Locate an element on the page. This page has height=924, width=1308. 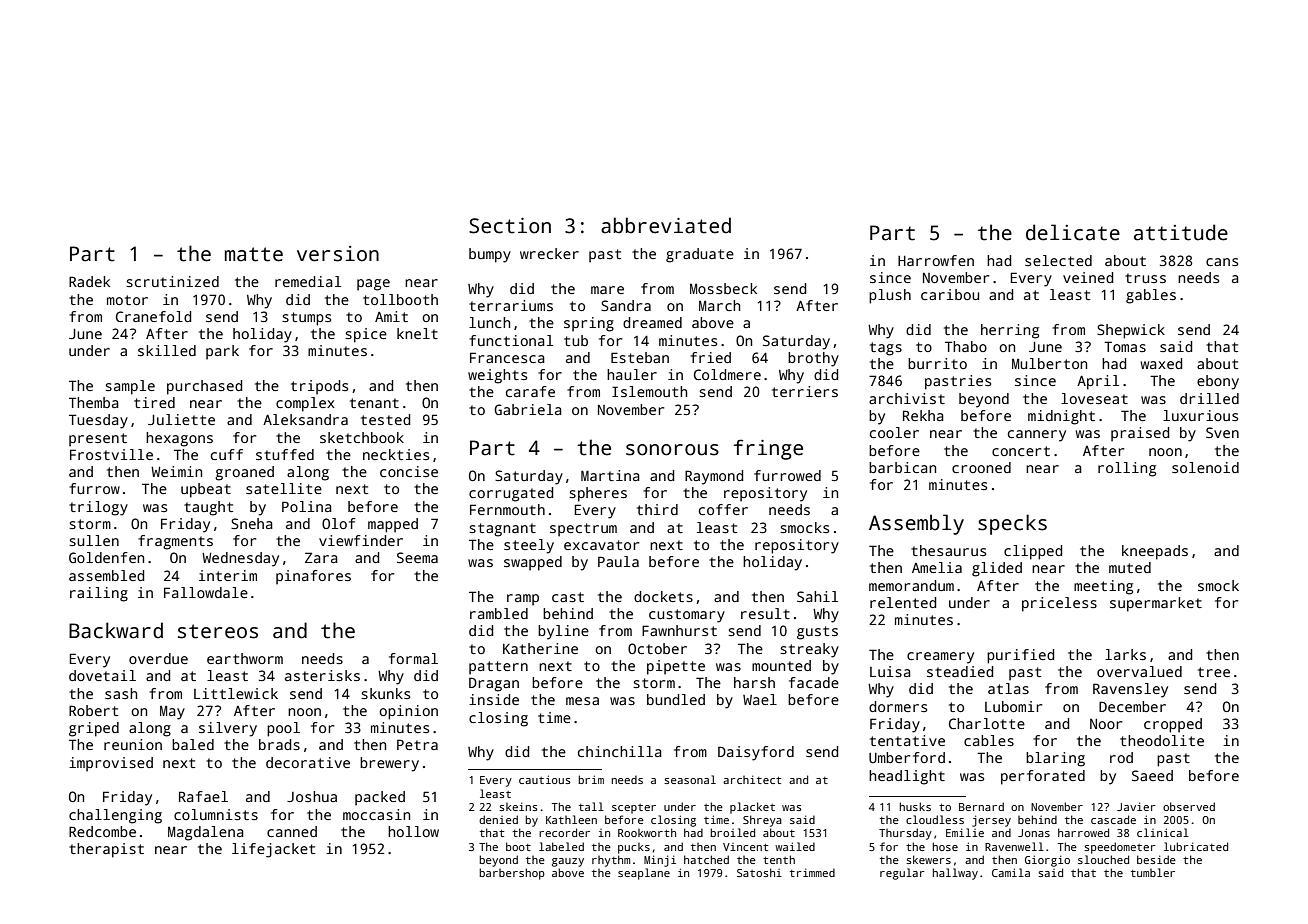
Section is located at coordinates (510, 226).
